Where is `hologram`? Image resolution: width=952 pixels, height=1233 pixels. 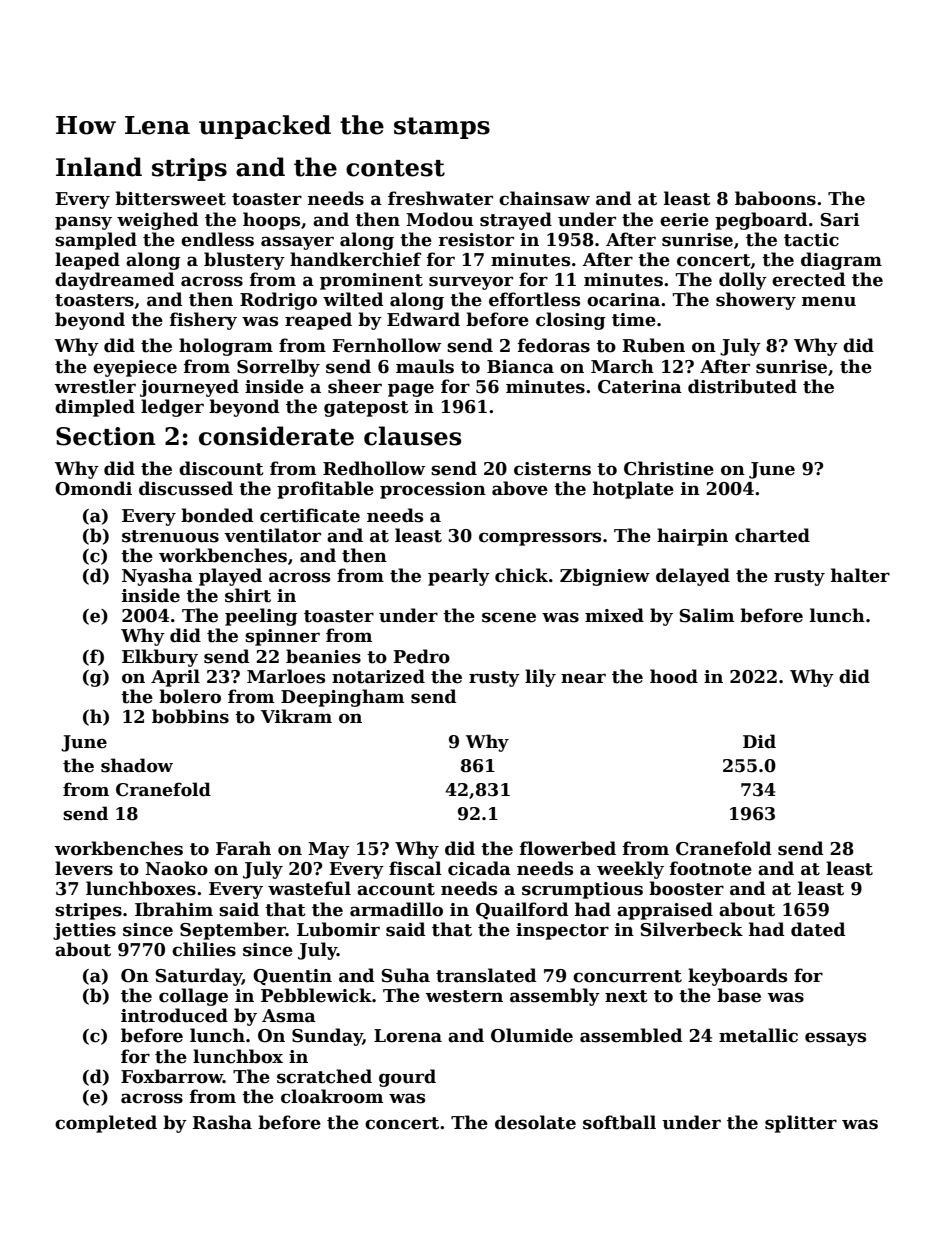 hologram is located at coordinates (226, 347).
